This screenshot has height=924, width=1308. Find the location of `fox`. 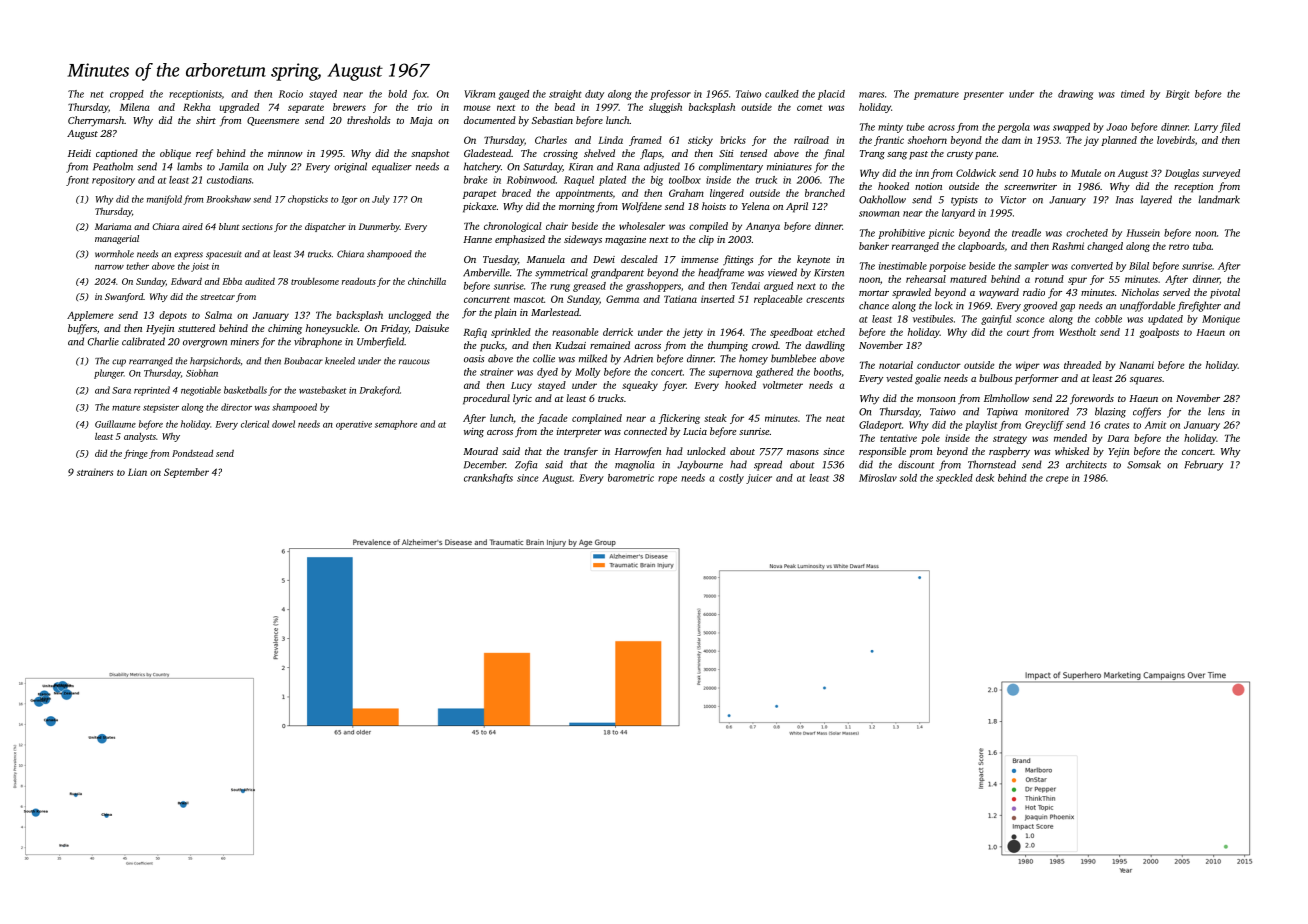

fox is located at coordinates (419, 95).
